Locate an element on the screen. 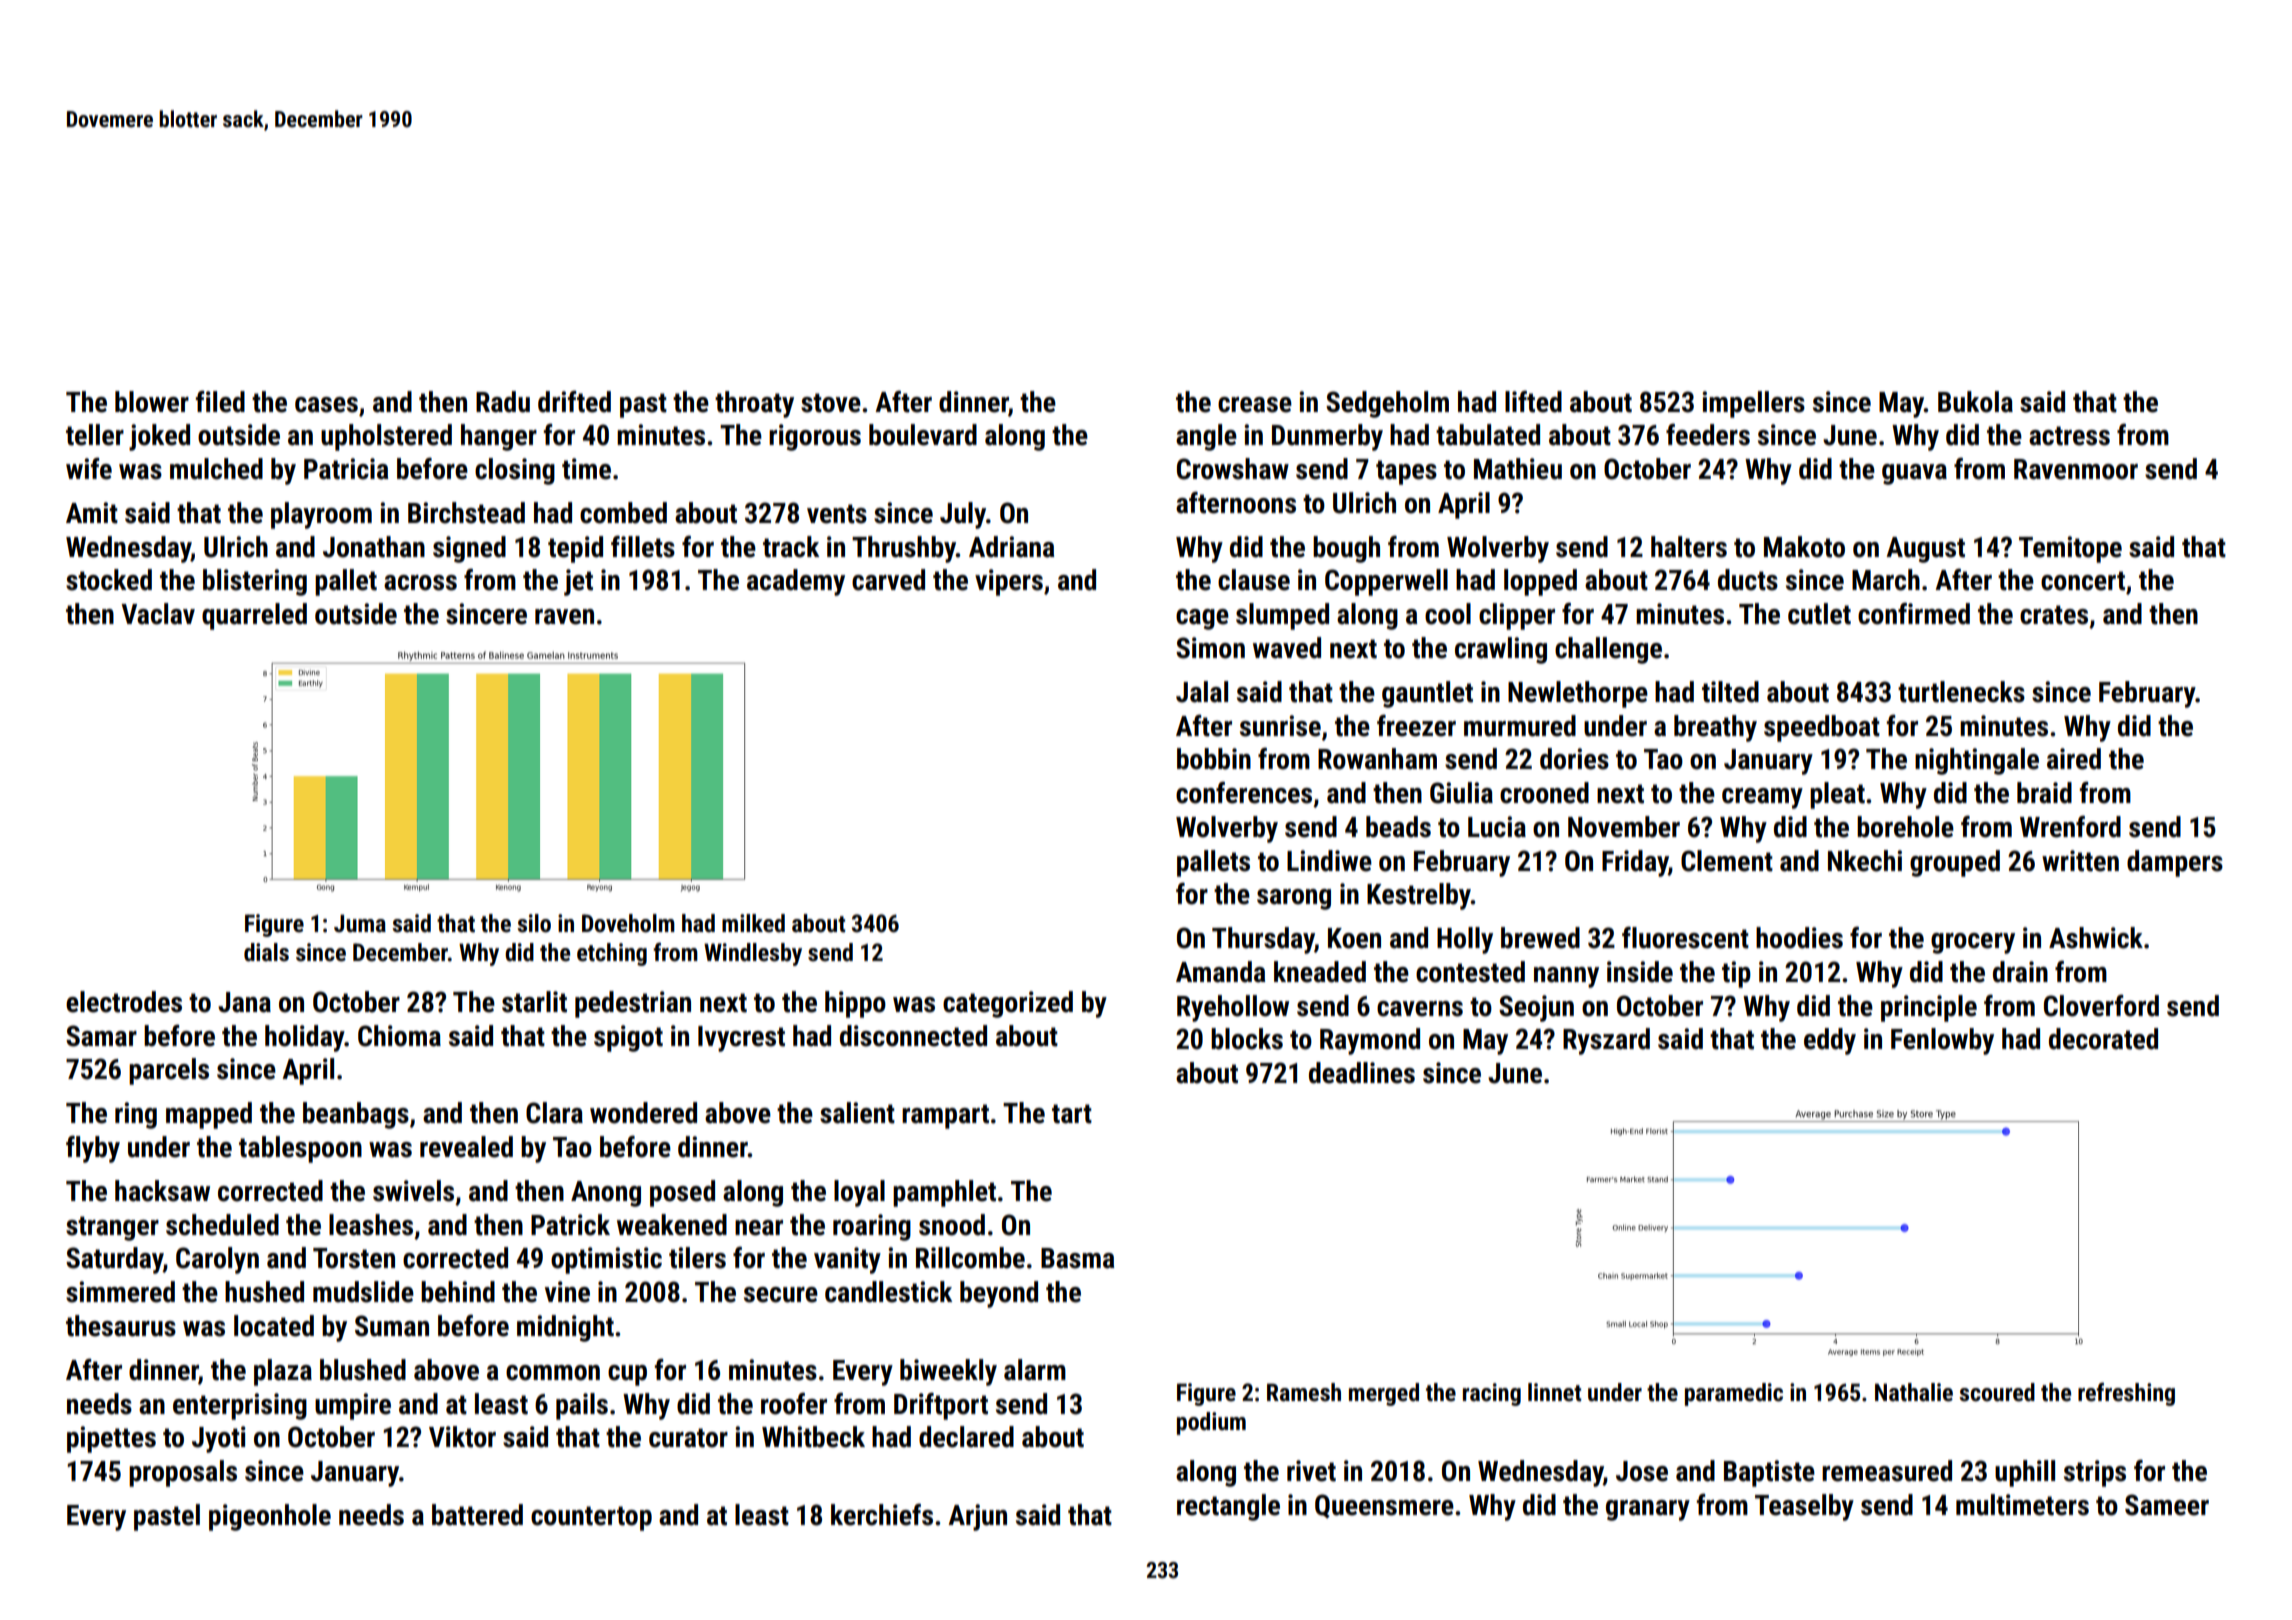  Queensmere is located at coordinates (1384, 1506).
